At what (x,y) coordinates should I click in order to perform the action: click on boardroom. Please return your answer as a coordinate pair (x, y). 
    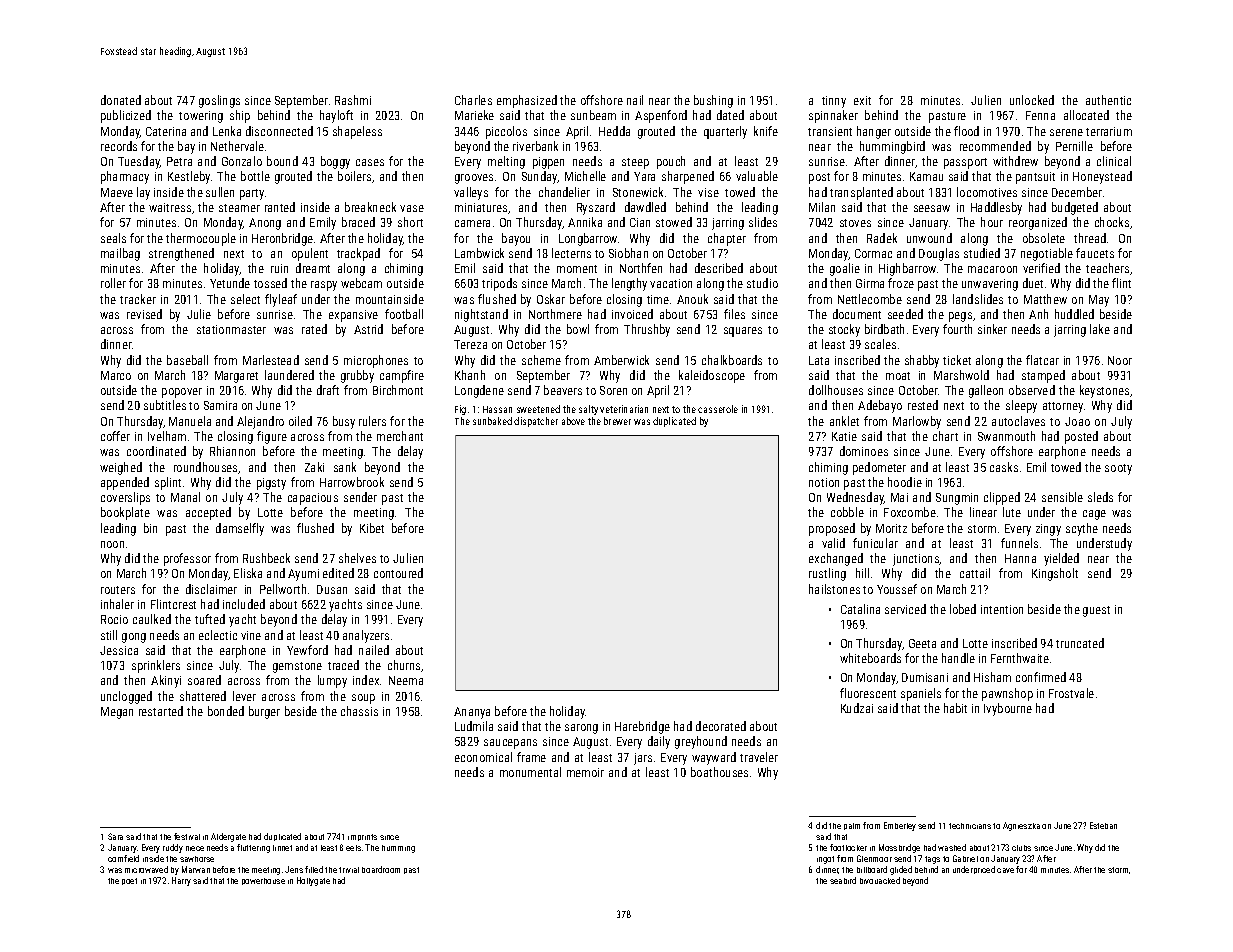
    Looking at the image, I should click on (381, 869).
